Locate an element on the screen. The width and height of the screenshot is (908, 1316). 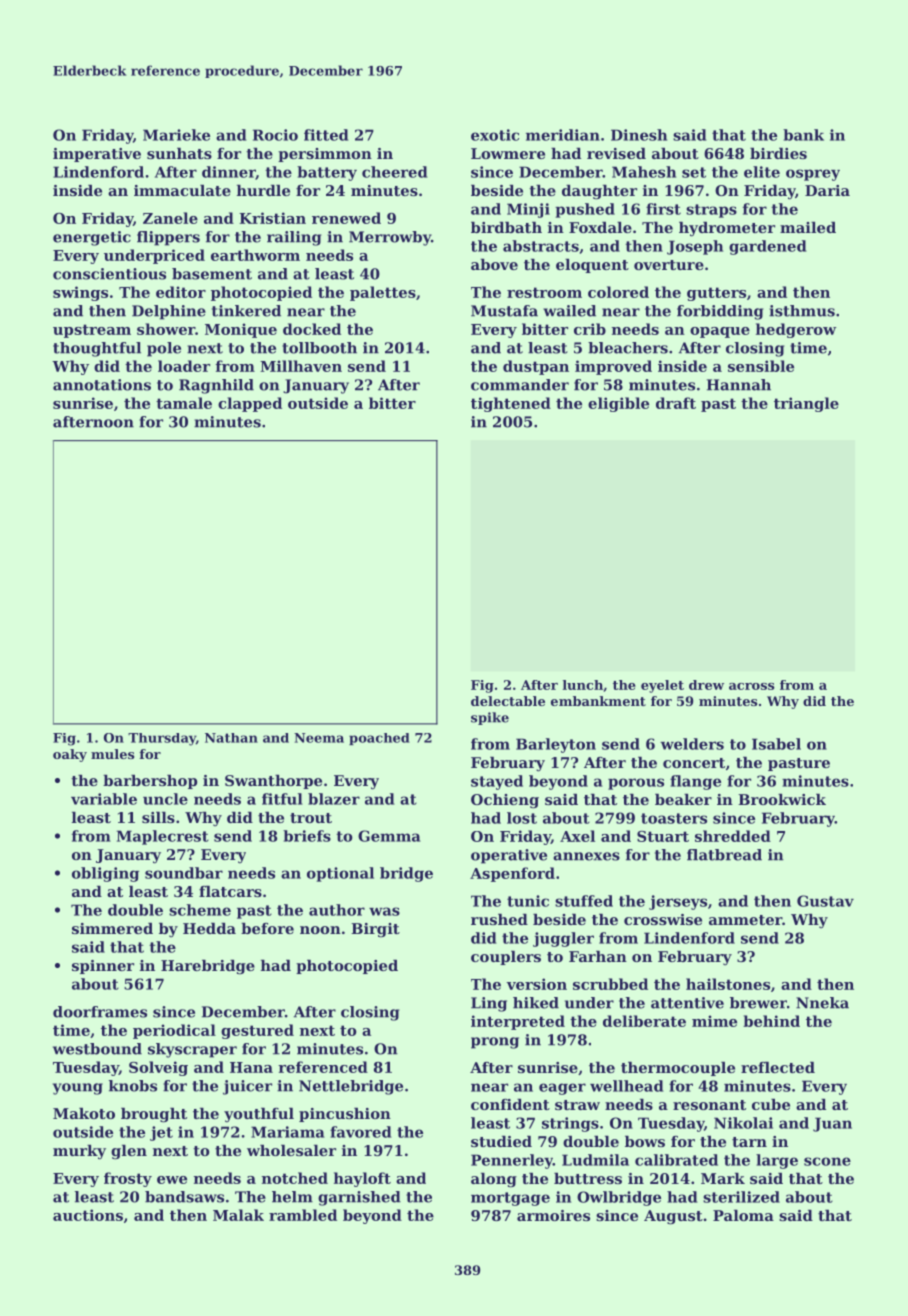
Dinesh is located at coordinates (639, 135).
